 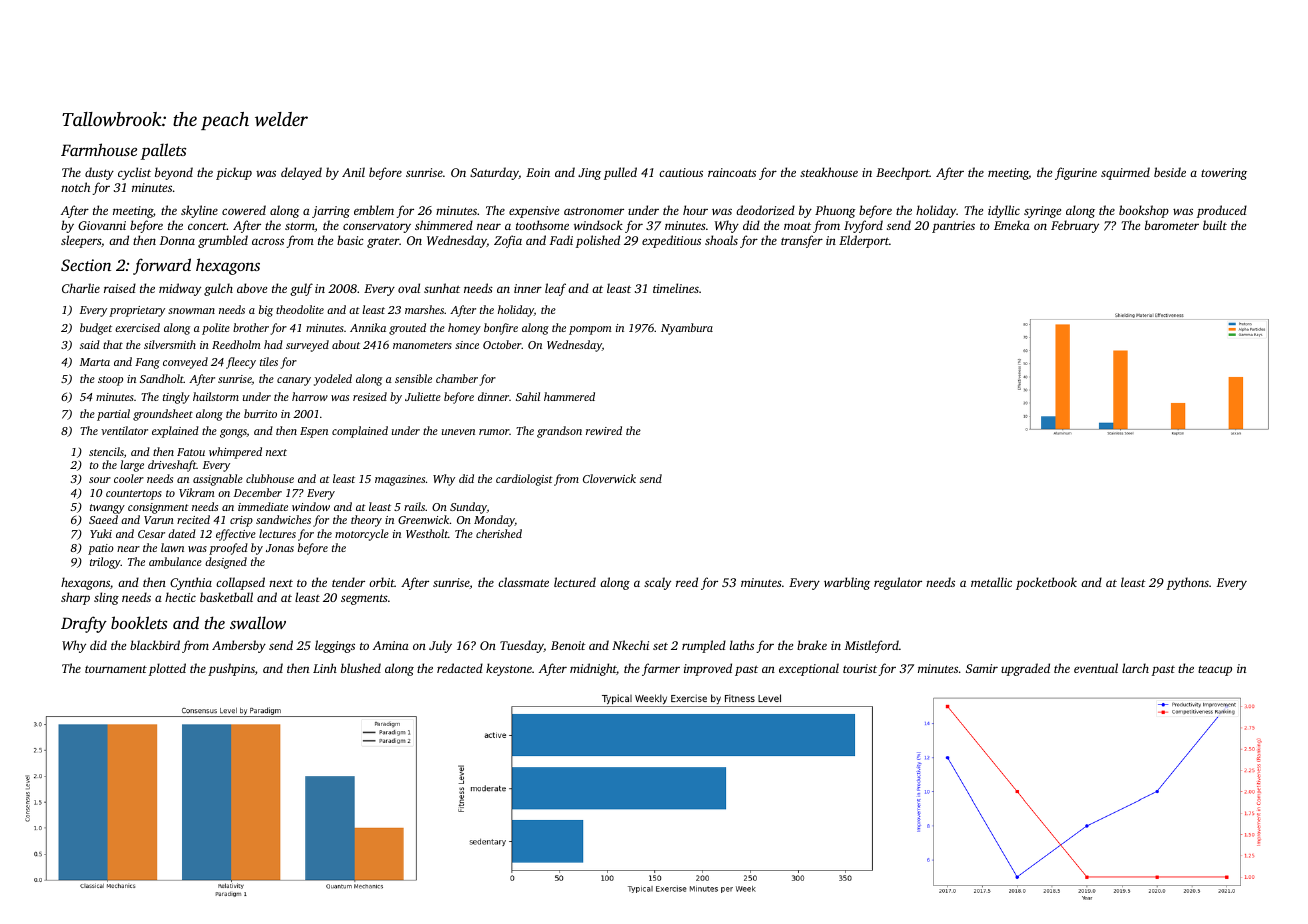 I want to click on pallets, so click(x=163, y=151).
